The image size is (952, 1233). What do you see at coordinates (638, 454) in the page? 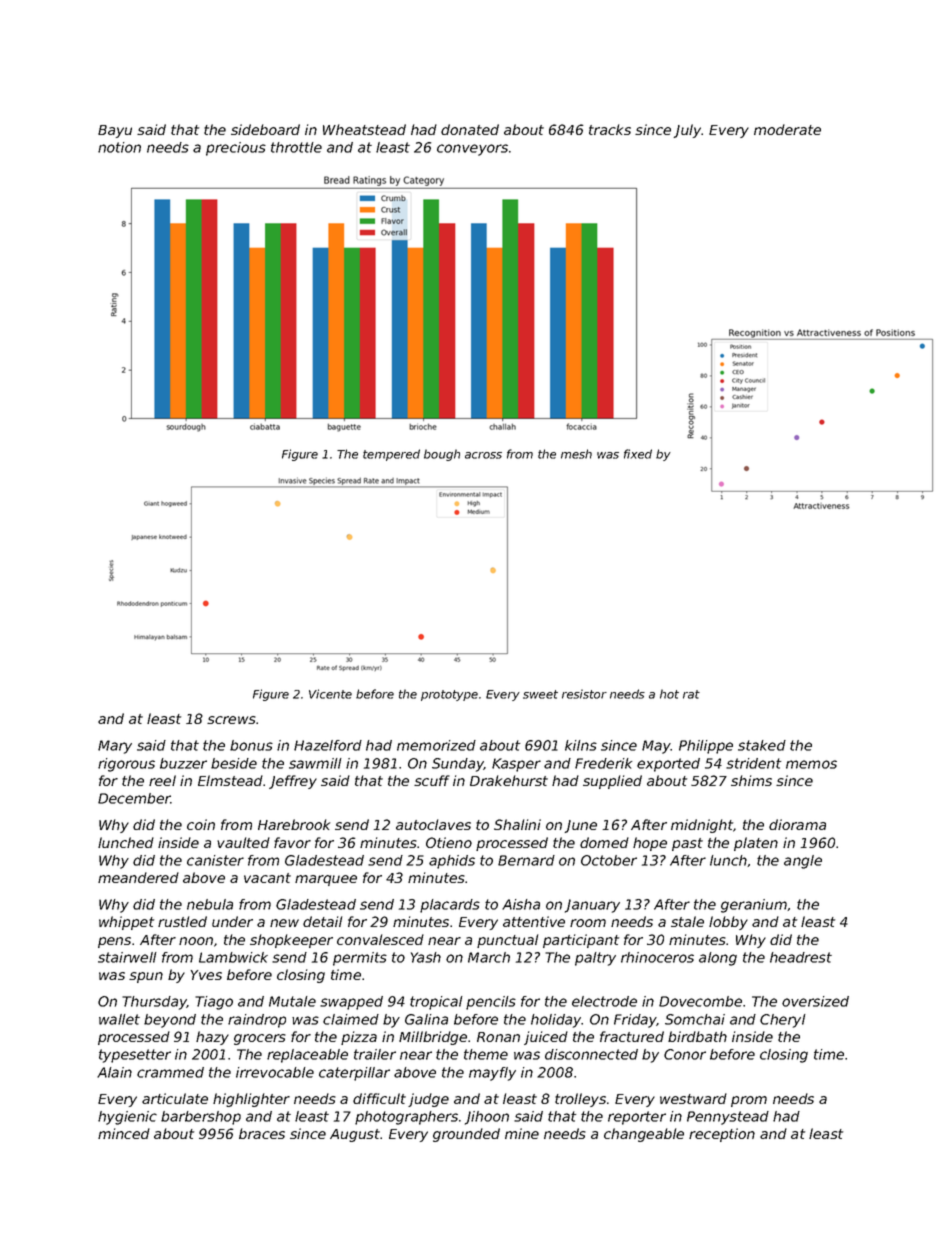
I see `fixed` at bounding box center [638, 454].
